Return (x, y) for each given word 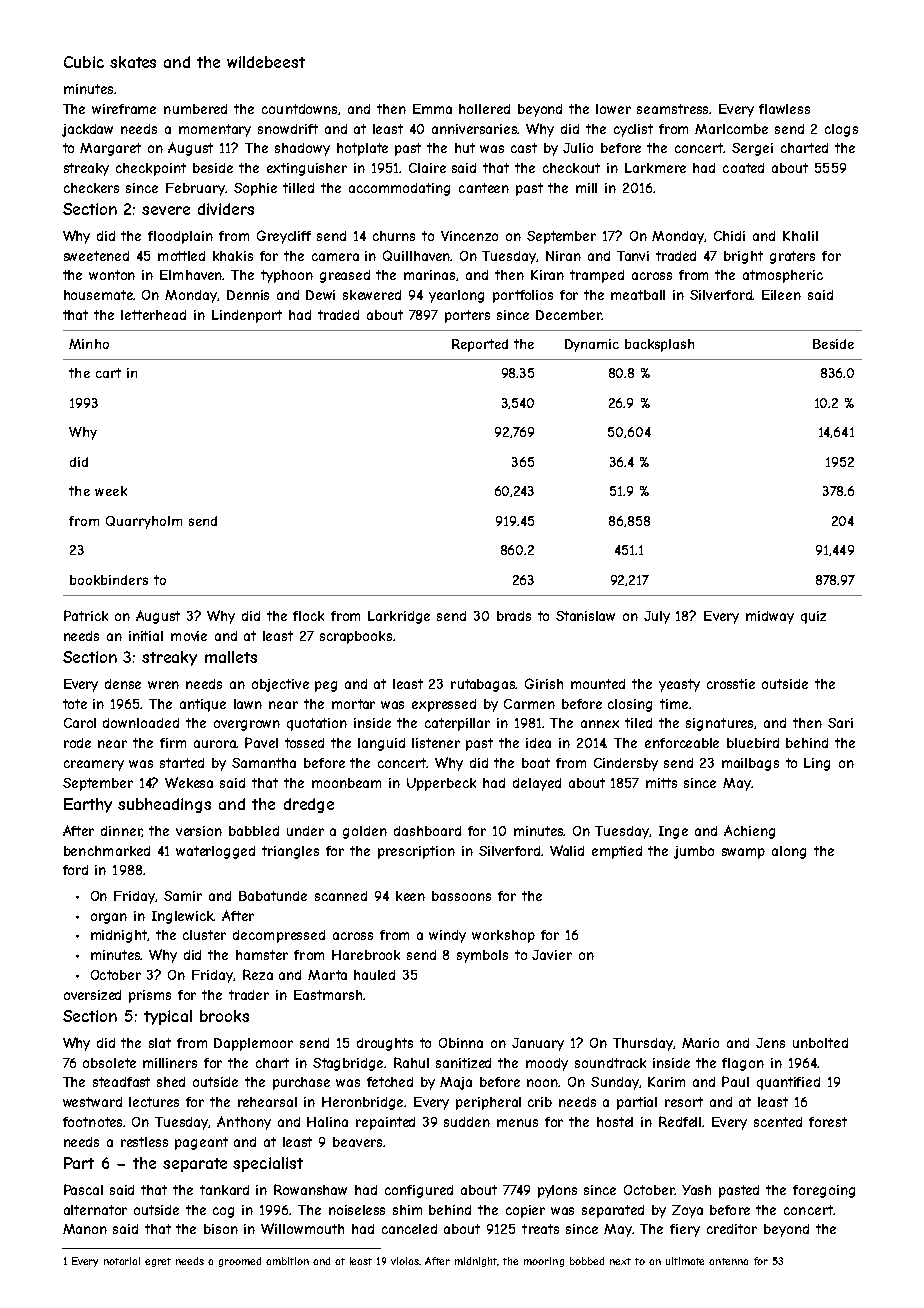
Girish (544, 683)
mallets (231, 657)
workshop (503, 936)
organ (109, 918)
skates (133, 62)
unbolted (820, 1043)
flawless (784, 109)
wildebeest (266, 62)
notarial (122, 1261)
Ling (817, 764)
